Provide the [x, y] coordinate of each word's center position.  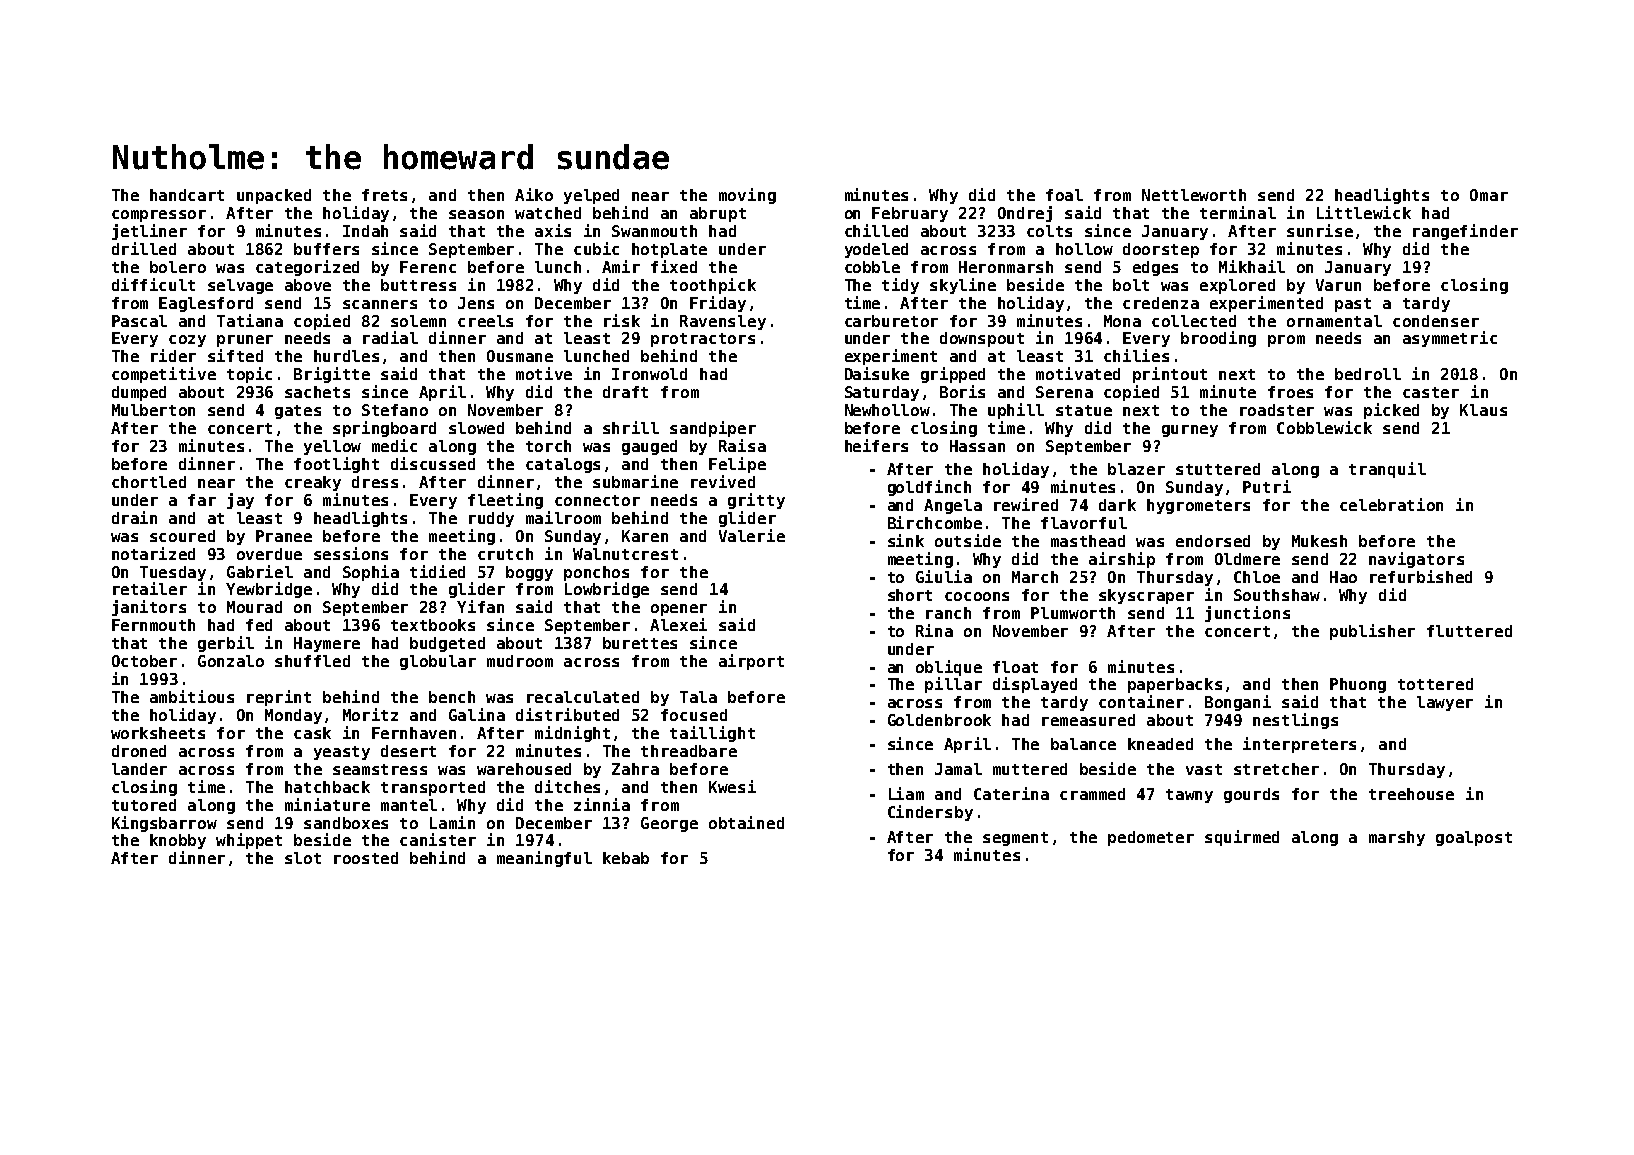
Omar [1489, 195]
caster [1431, 392]
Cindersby [930, 813]
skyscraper [1146, 596]
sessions [351, 553]
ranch [948, 613]
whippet [249, 841]
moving [747, 196]
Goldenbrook [939, 720]
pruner [245, 341]
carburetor [891, 321]
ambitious [192, 696]
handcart [187, 195]
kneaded [1160, 744]
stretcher [1276, 769]
